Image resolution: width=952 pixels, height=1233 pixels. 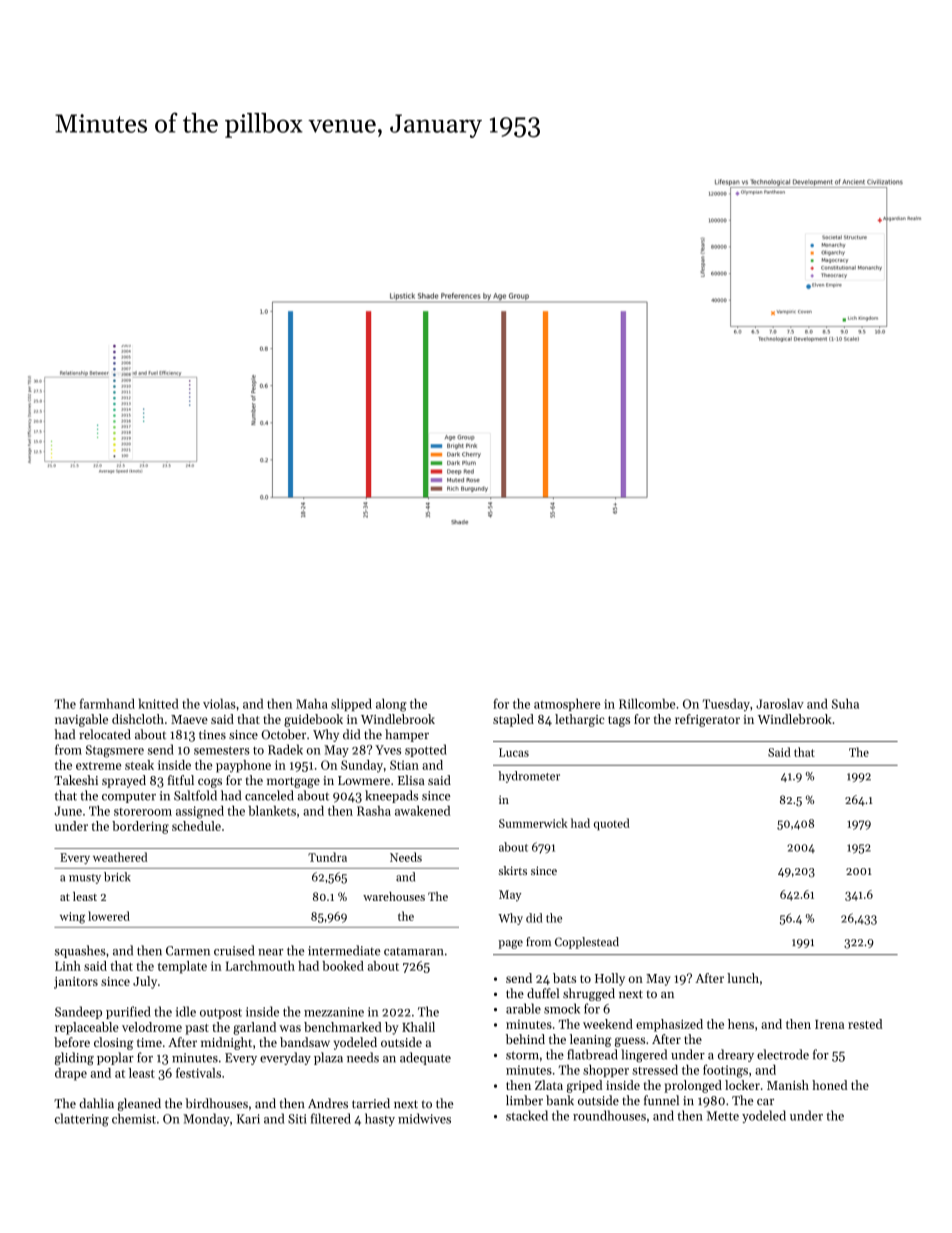 What do you see at coordinates (413, 952) in the screenshot?
I see `catamaran` at bounding box center [413, 952].
